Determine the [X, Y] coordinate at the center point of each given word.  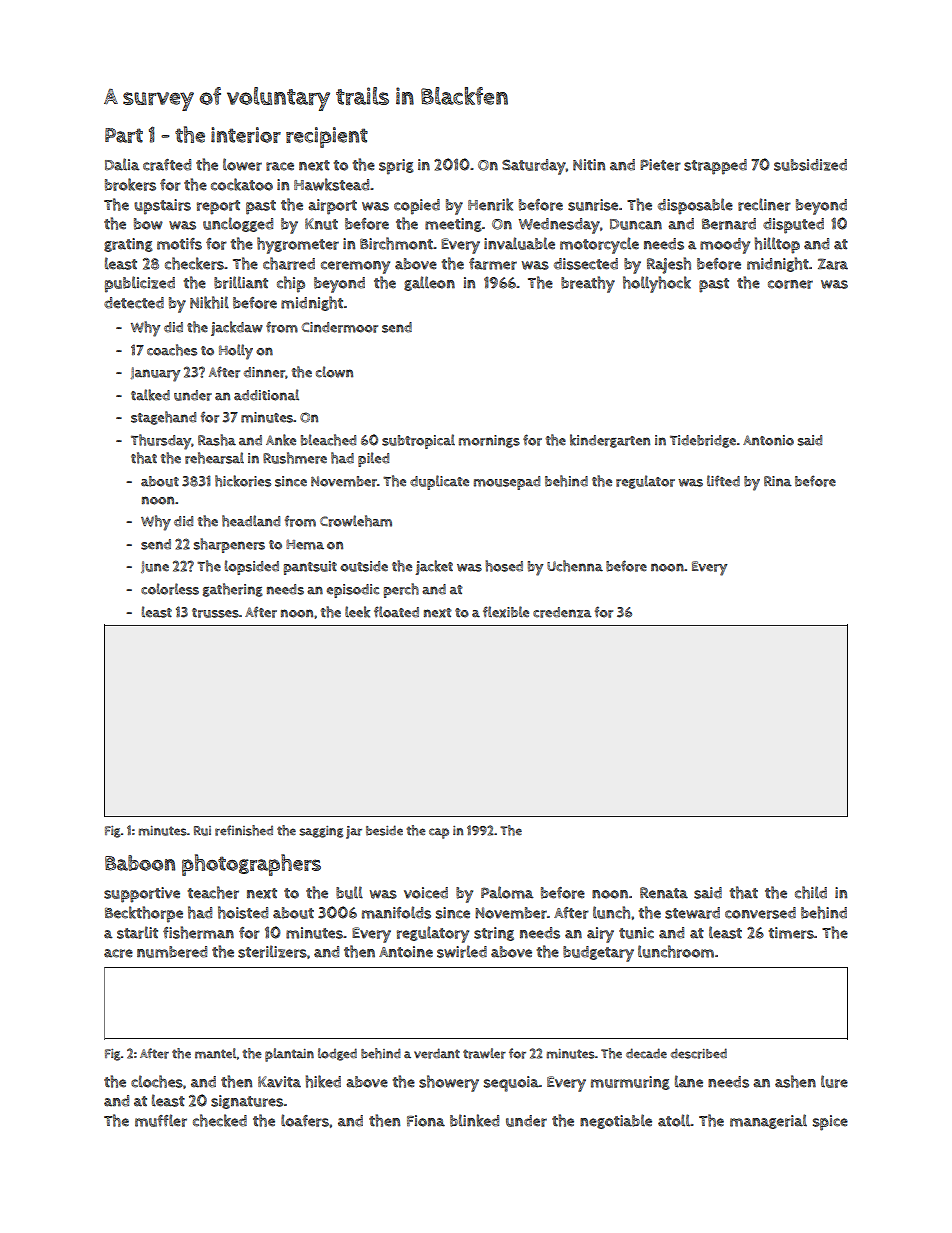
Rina [777, 481]
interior [246, 135]
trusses [215, 613]
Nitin [589, 165]
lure [834, 1081]
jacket [434, 567]
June [155, 567]
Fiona [426, 1121]
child [811, 892]
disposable [695, 206]
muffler [161, 1120]
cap [439, 833]
